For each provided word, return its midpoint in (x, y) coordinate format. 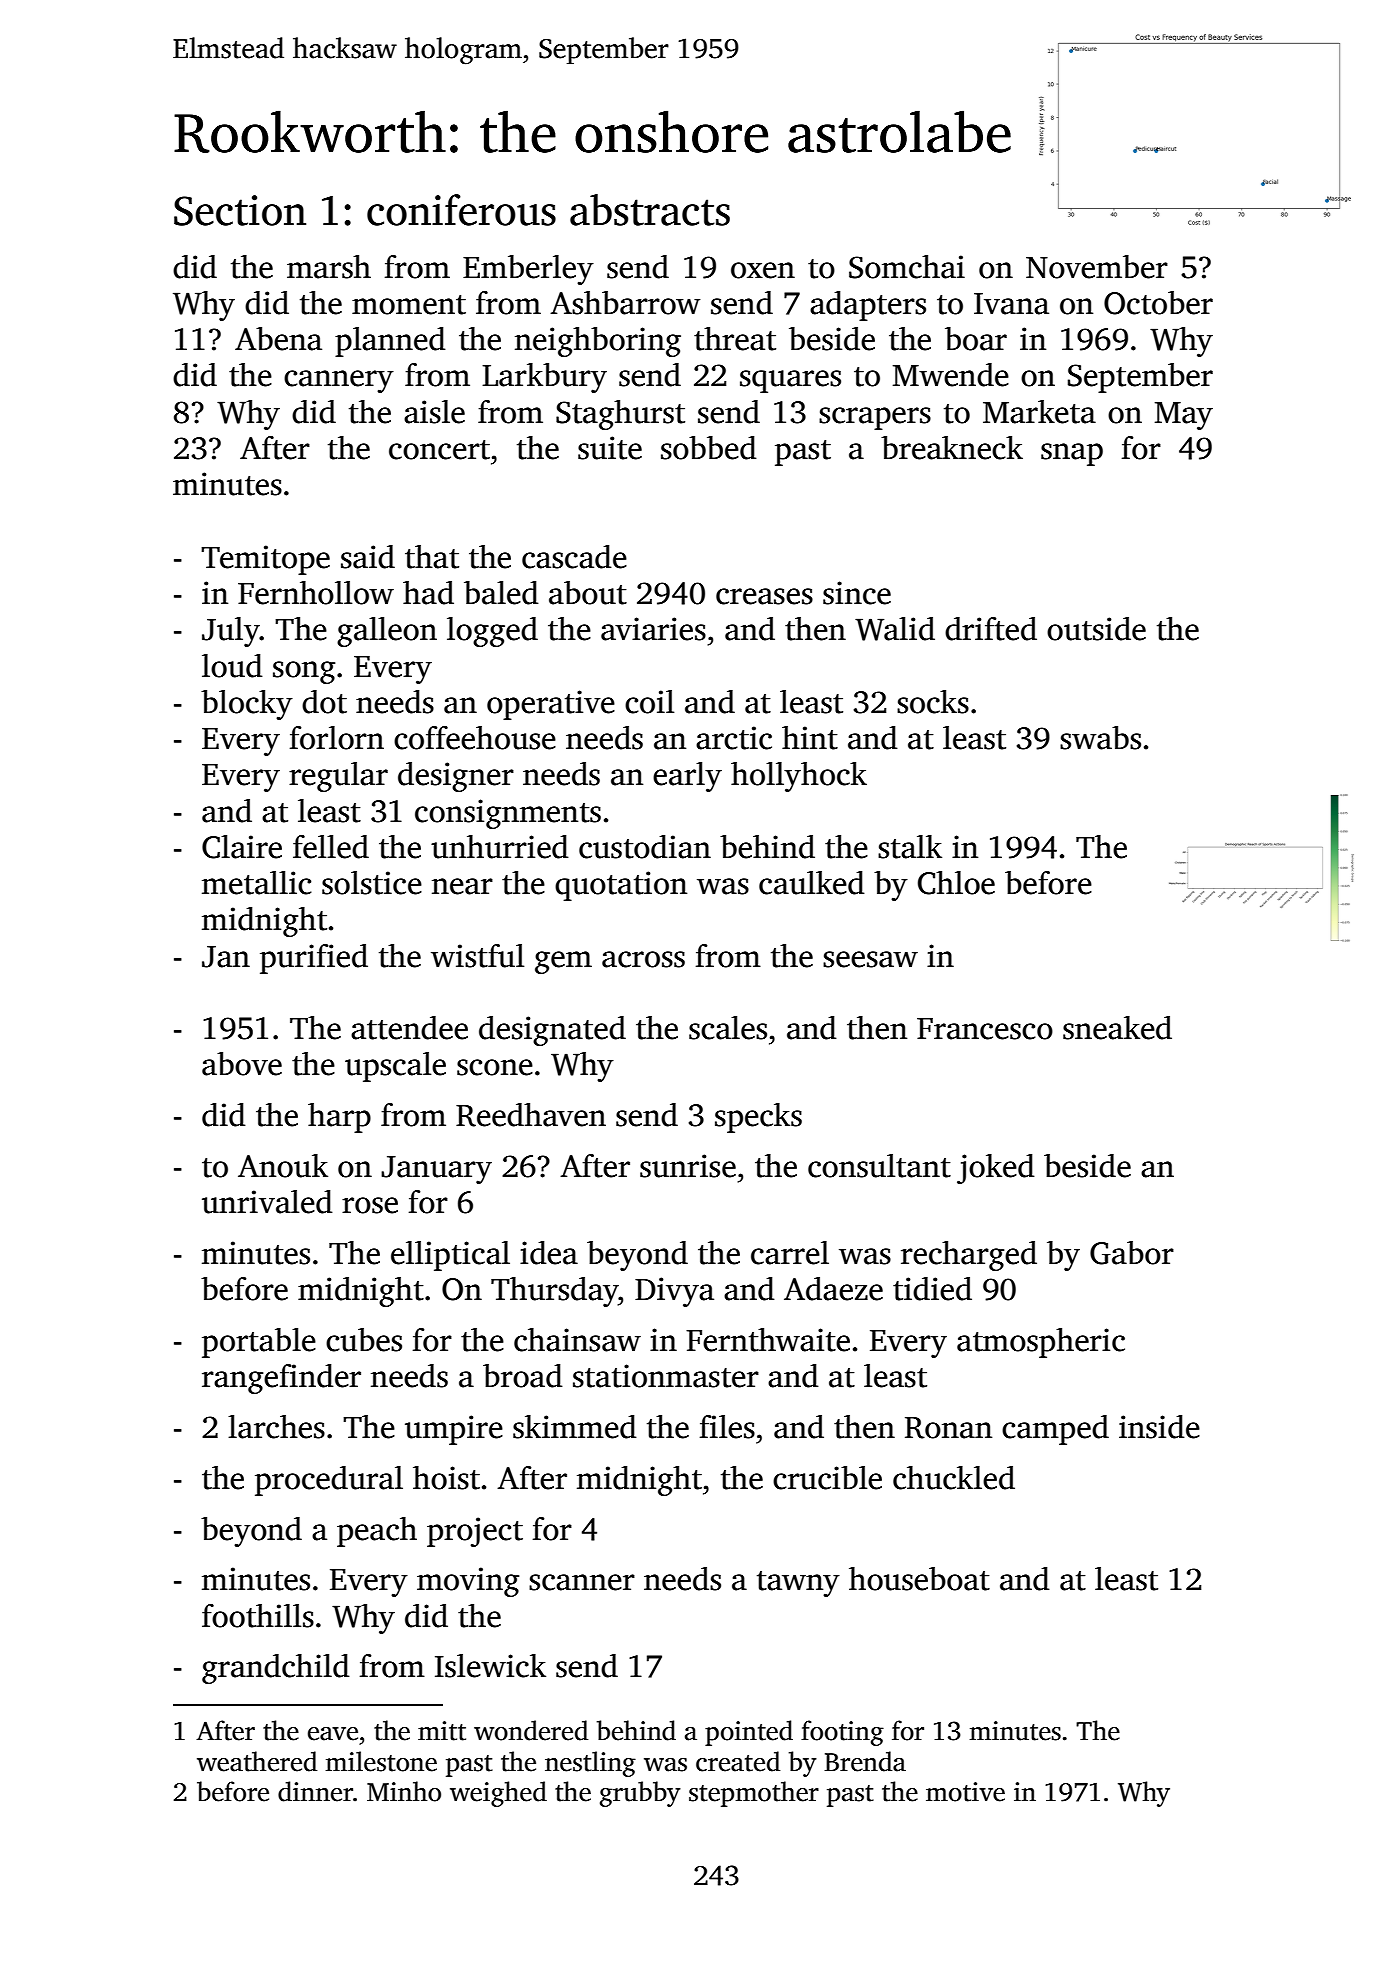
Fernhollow (316, 593)
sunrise (688, 1166)
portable (259, 1343)
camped (1055, 1430)
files (727, 1427)
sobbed (708, 448)
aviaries (653, 629)
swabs (1100, 738)
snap (1072, 454)
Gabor (1132, 1253)
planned (390, 342)
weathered (257, 1761)
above (242, 1064)
